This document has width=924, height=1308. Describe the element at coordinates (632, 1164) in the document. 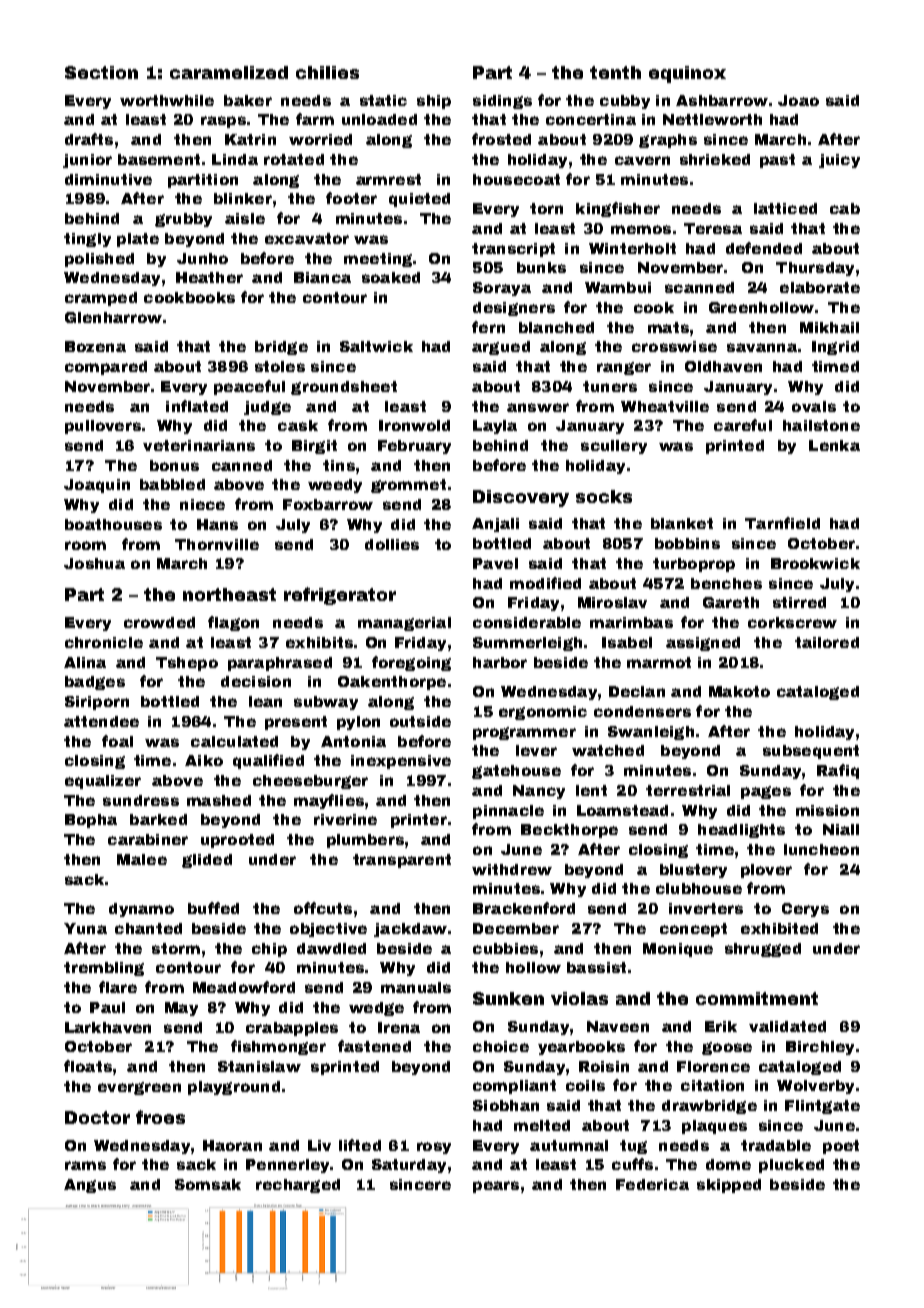

I see `cuffs` at that location.
